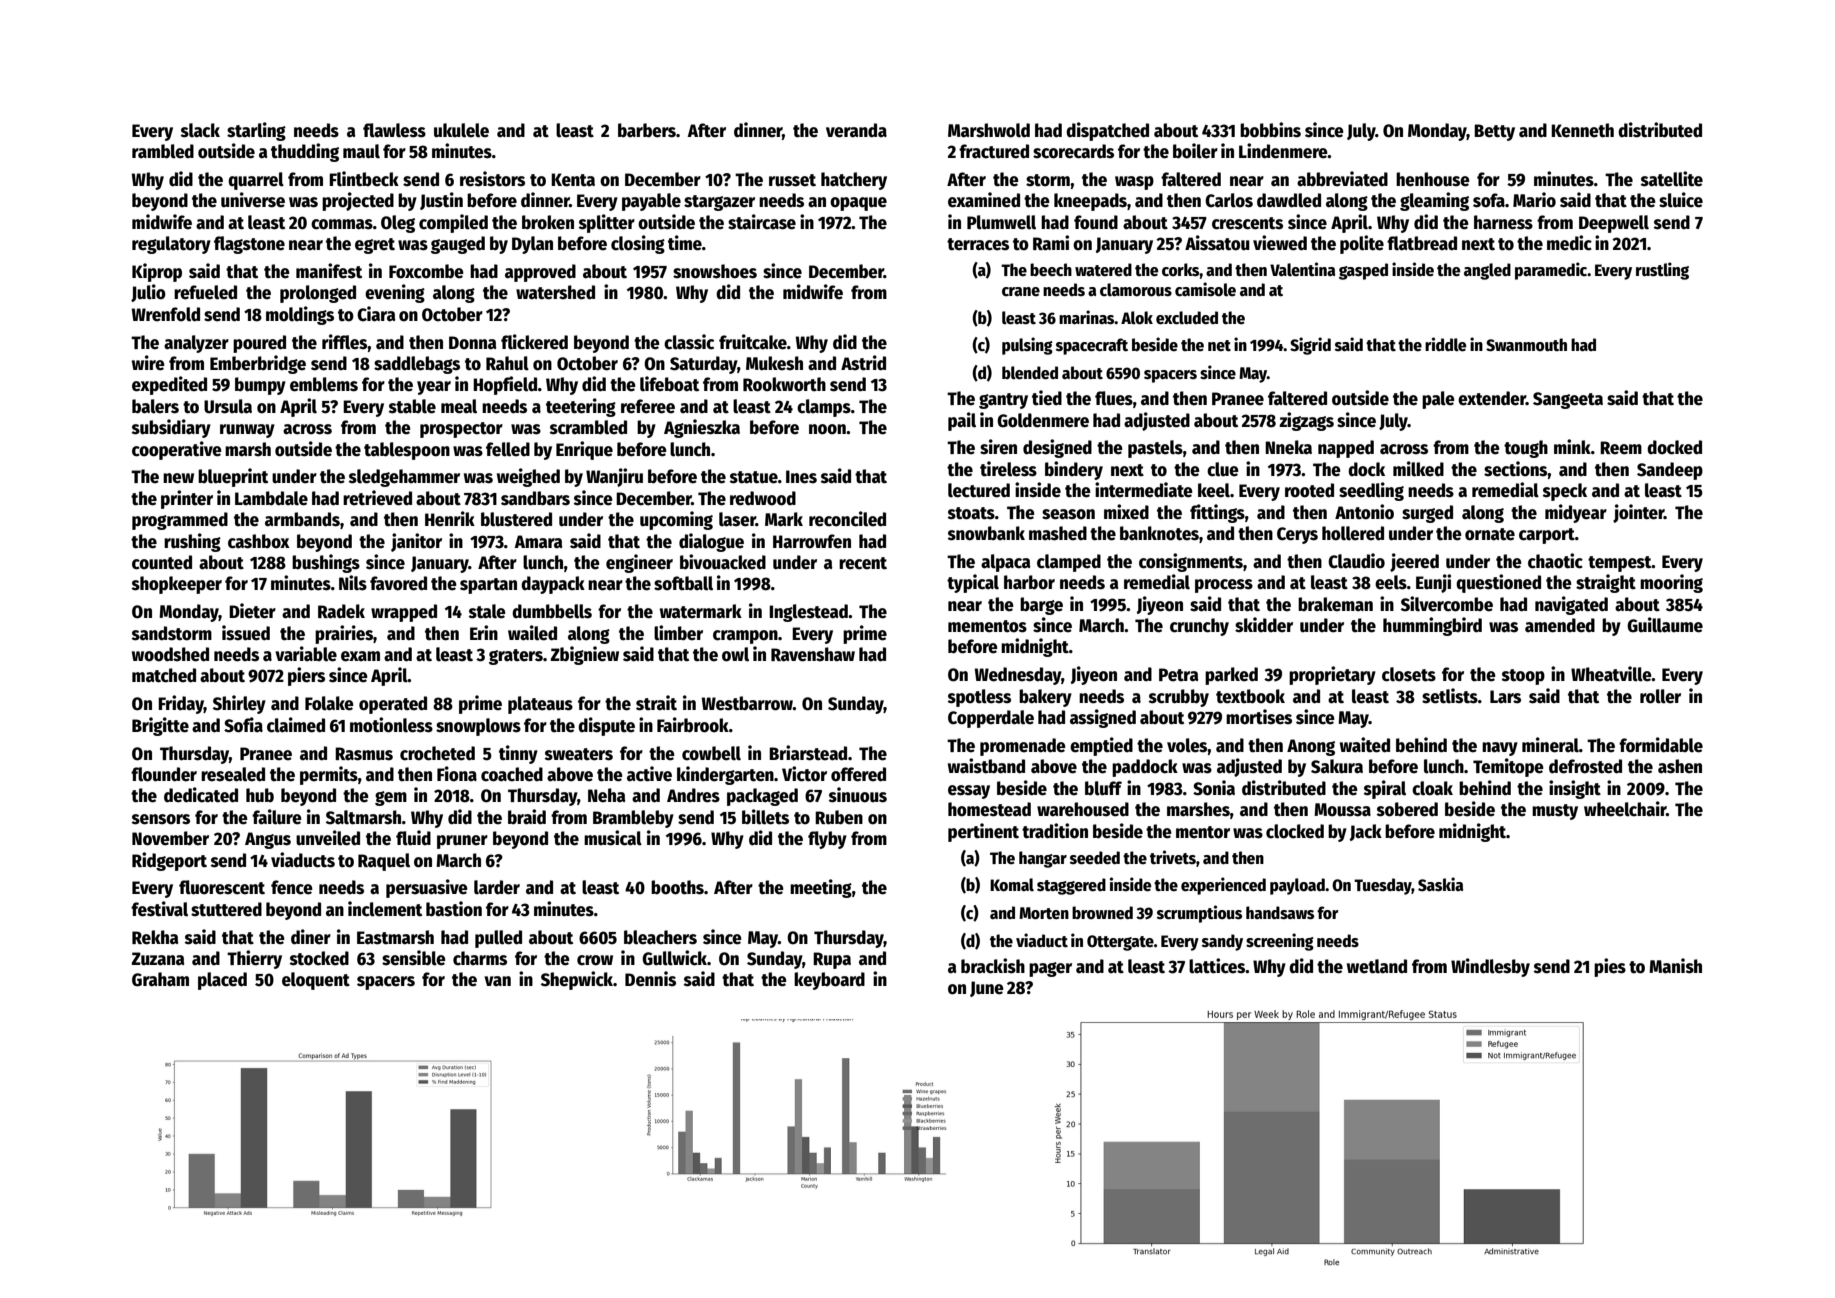 This image has width=1835, height=1298. Describe the element at coordinates (395, 293) in the image. I see `evening` at that location.
